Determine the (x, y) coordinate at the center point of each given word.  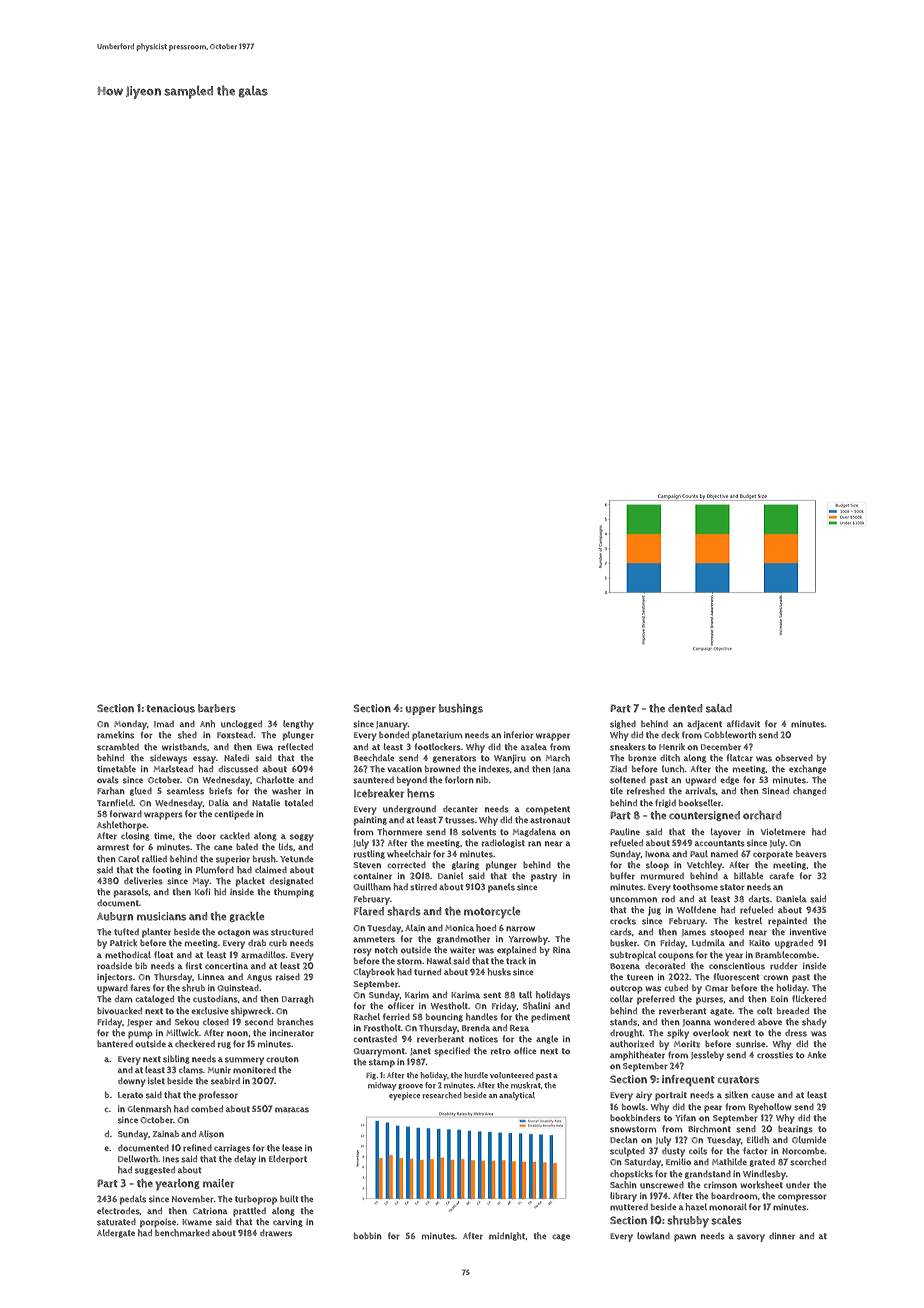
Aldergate (116, 1233)
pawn (685, 1238)
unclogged (241, 724)
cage (561, 1237)
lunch (673, 769)
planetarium (437, 736)
